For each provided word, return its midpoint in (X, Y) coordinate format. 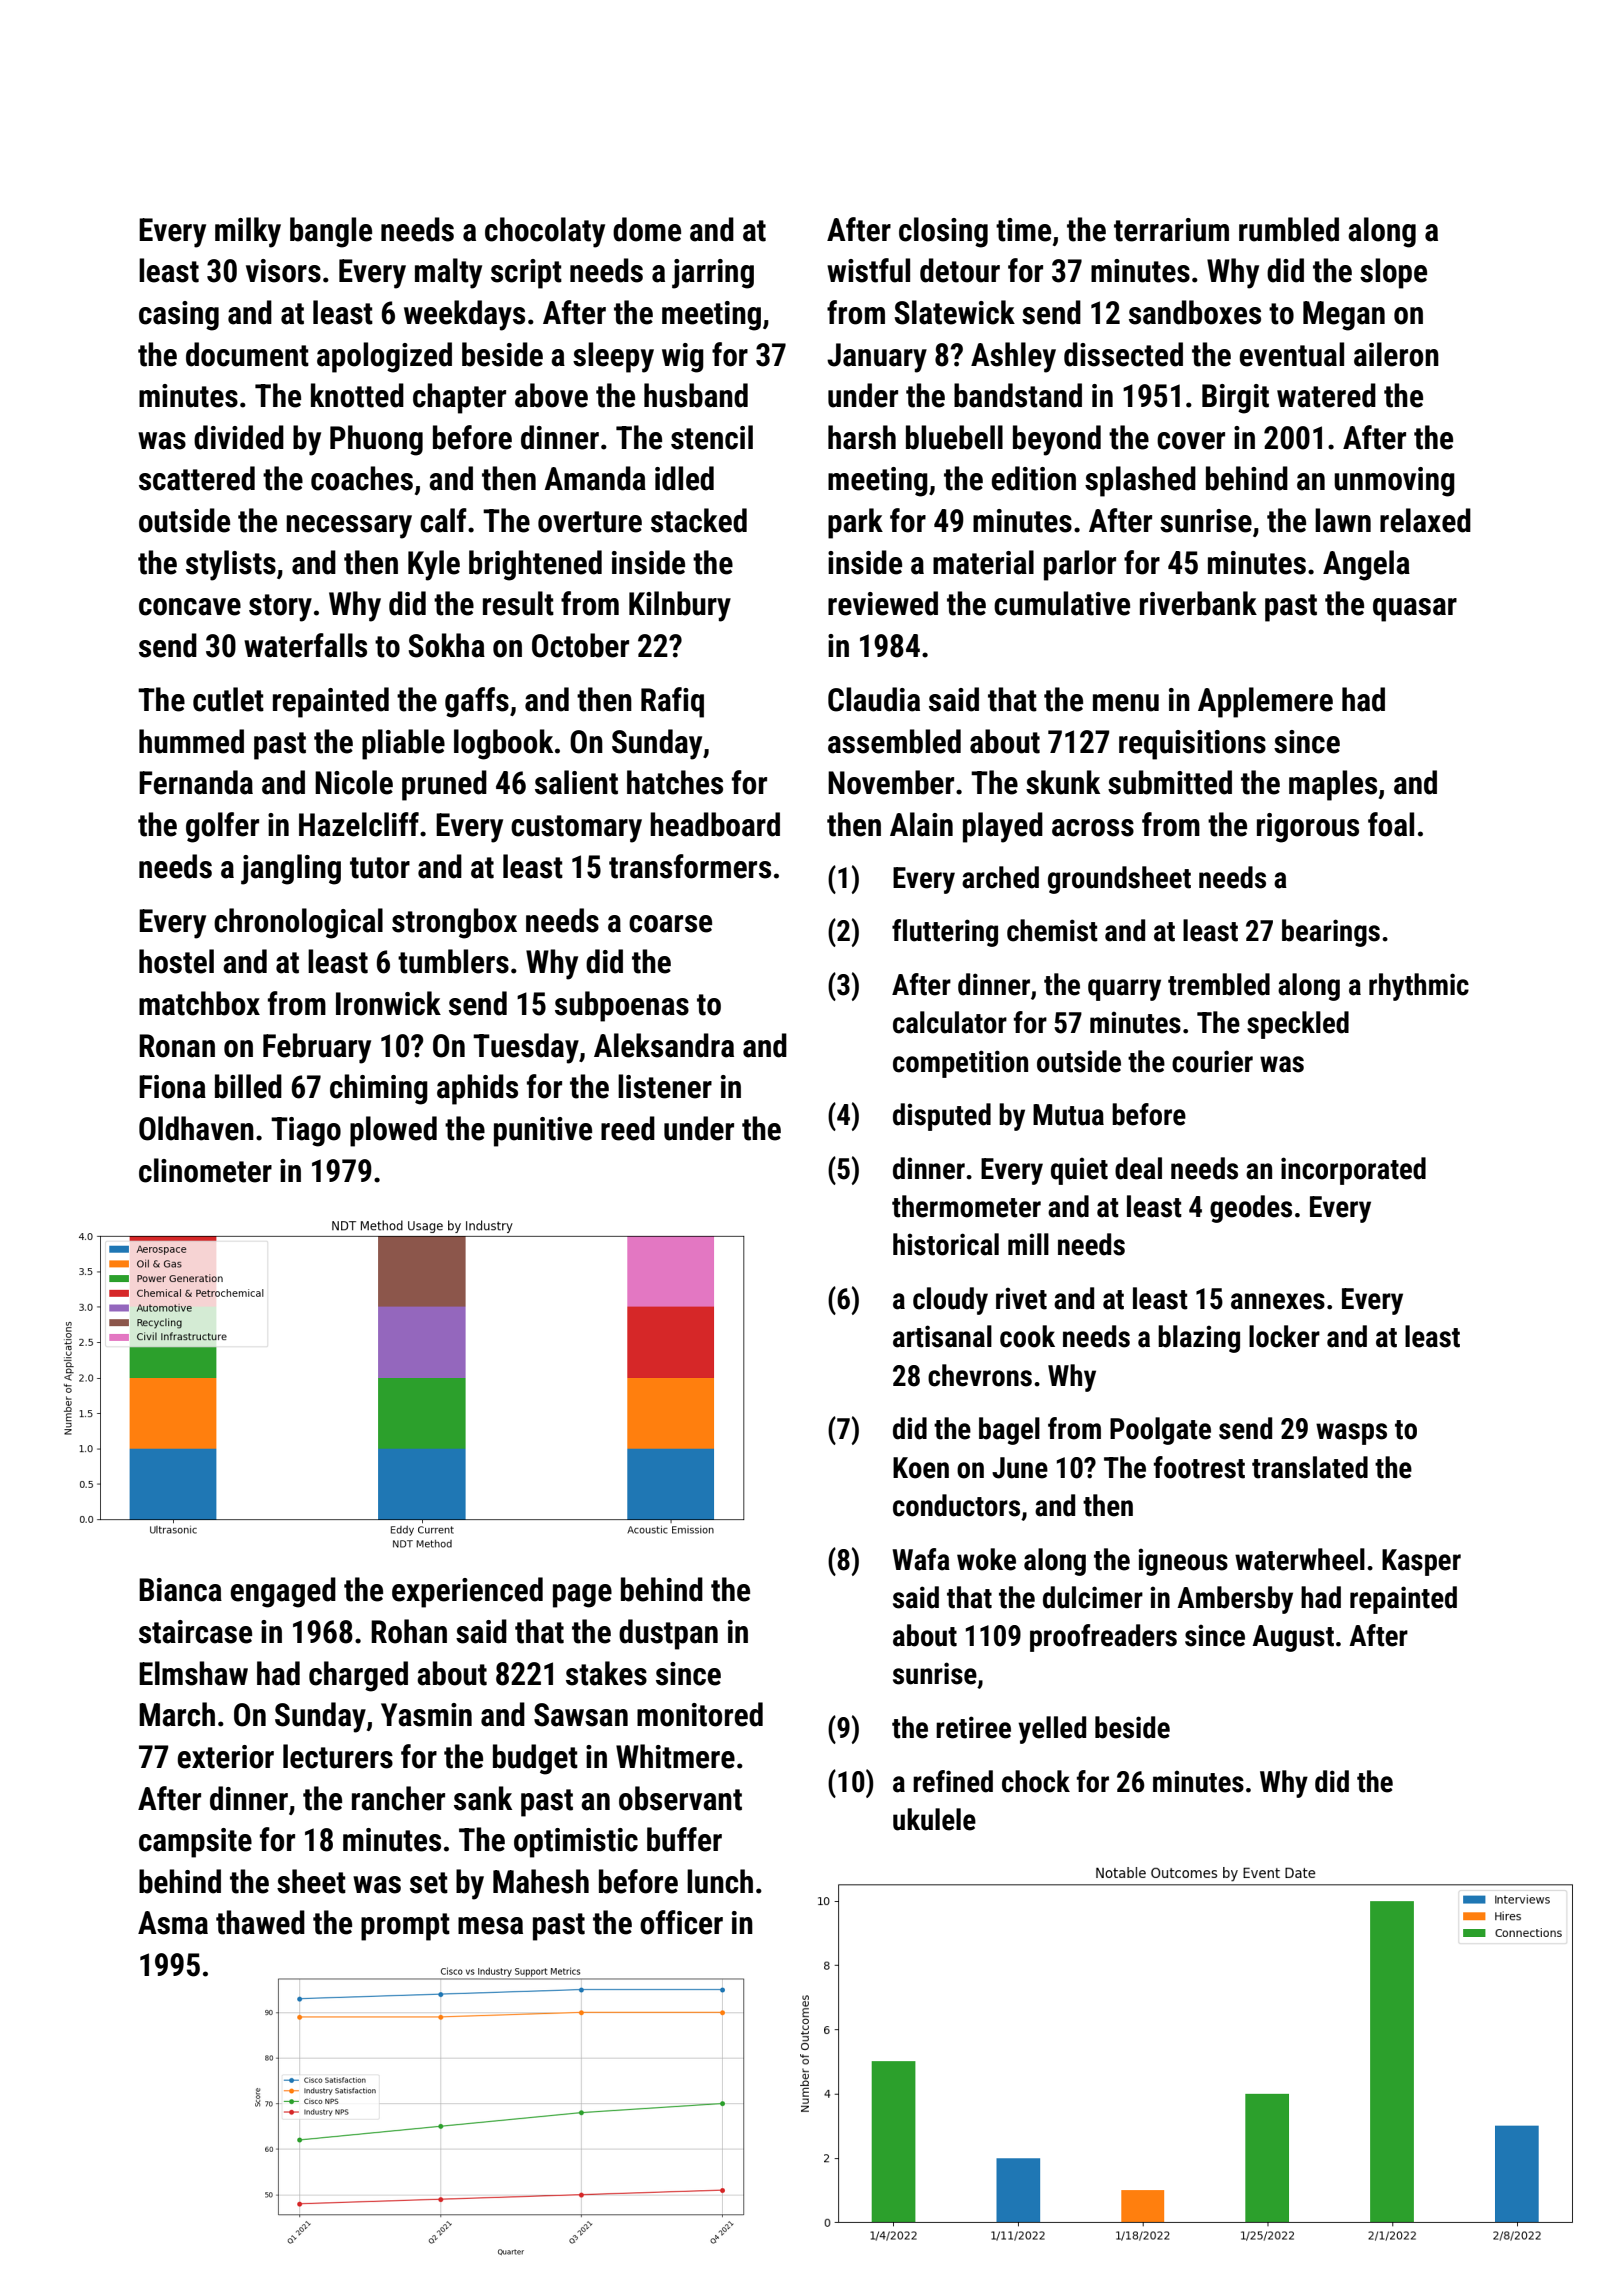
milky (248, 232)
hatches (675, 782)
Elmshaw (193, 1673)
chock (1036, 1781)
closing (943, 232)
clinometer (205, 1170)
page (582, 1596)
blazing (1199, 1339)
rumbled (1289, 229)
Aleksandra (664, 1045)
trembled (1219, 984)
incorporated (1353, 1171)
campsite (195, 1843)
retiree (973, 1727)
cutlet (228, 699)
